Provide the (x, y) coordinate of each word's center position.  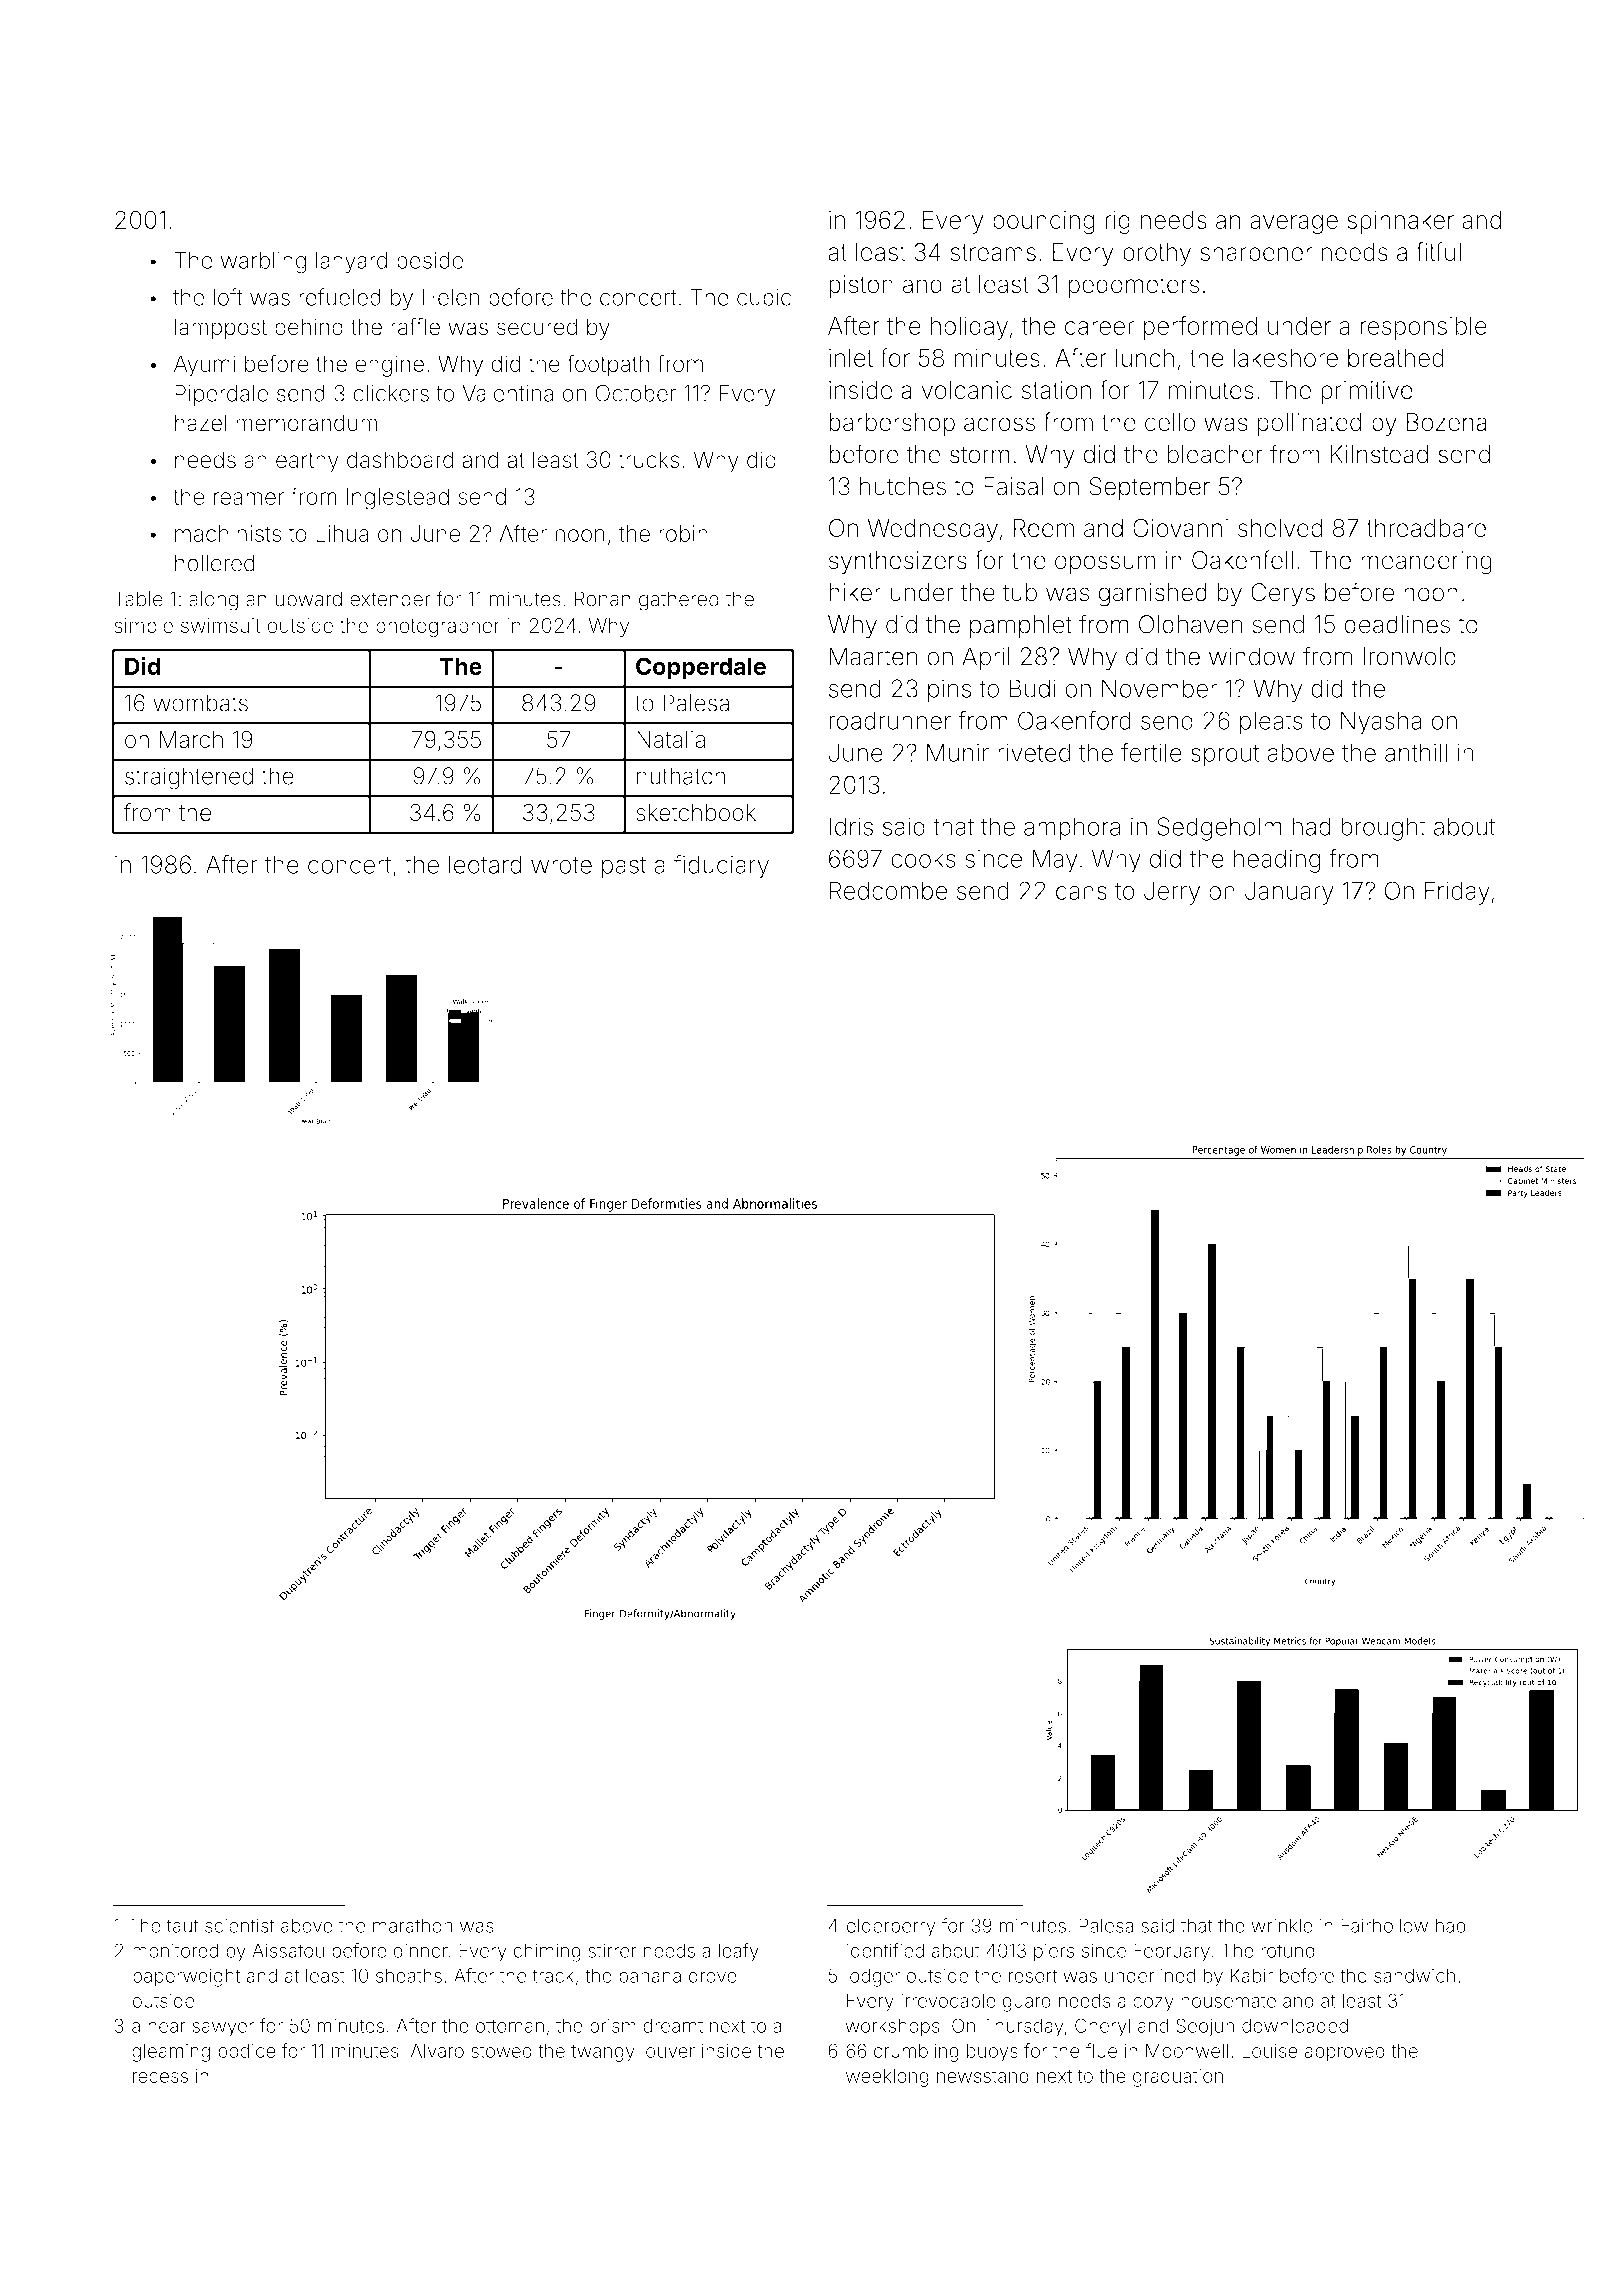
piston (861, 286)
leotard (485, 864)
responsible (1423, 328)
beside (430, 260)
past (624, 868)
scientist (239, 1925)
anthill (1416, 752)
